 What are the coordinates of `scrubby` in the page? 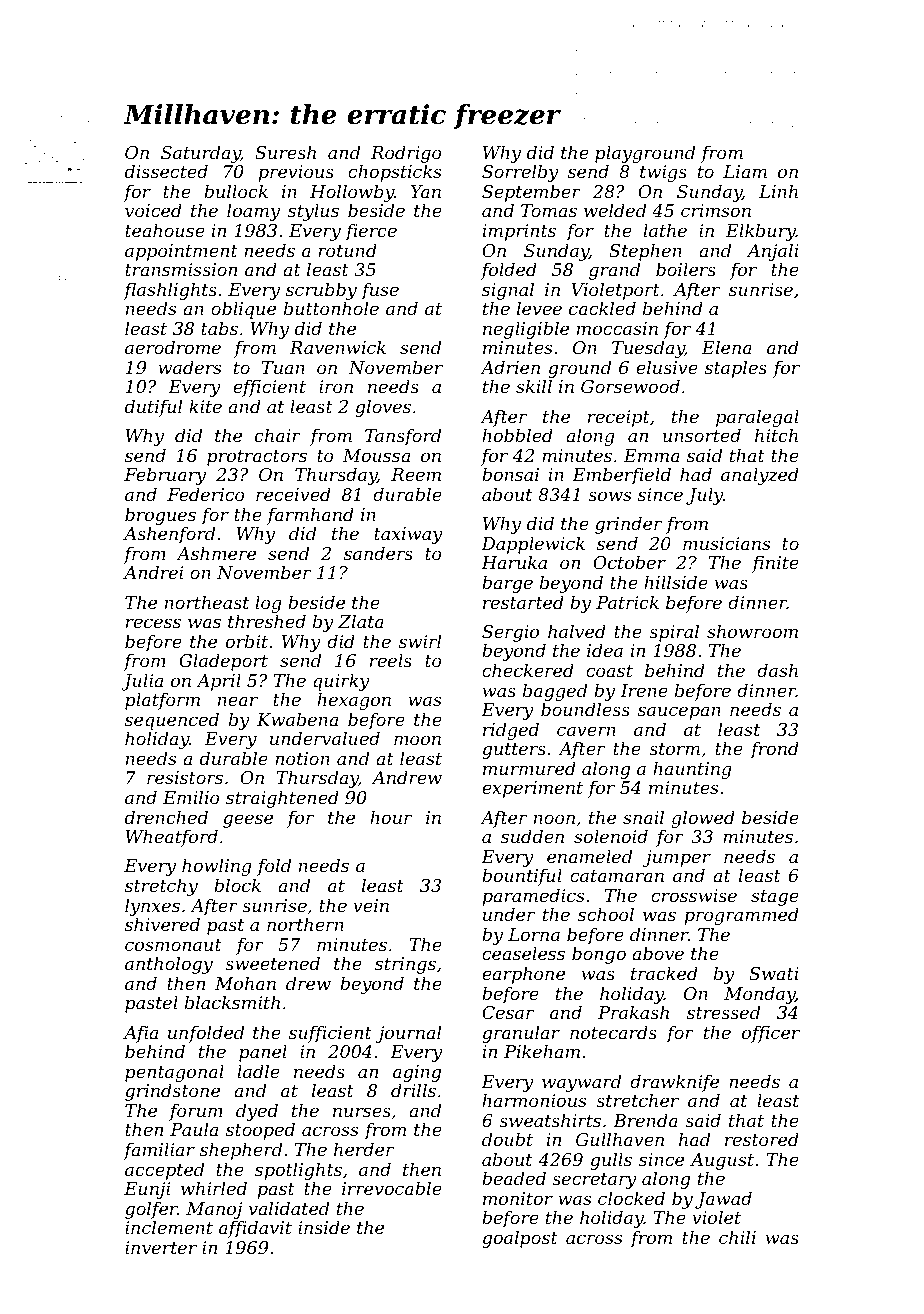 It's located at (321, 291).
